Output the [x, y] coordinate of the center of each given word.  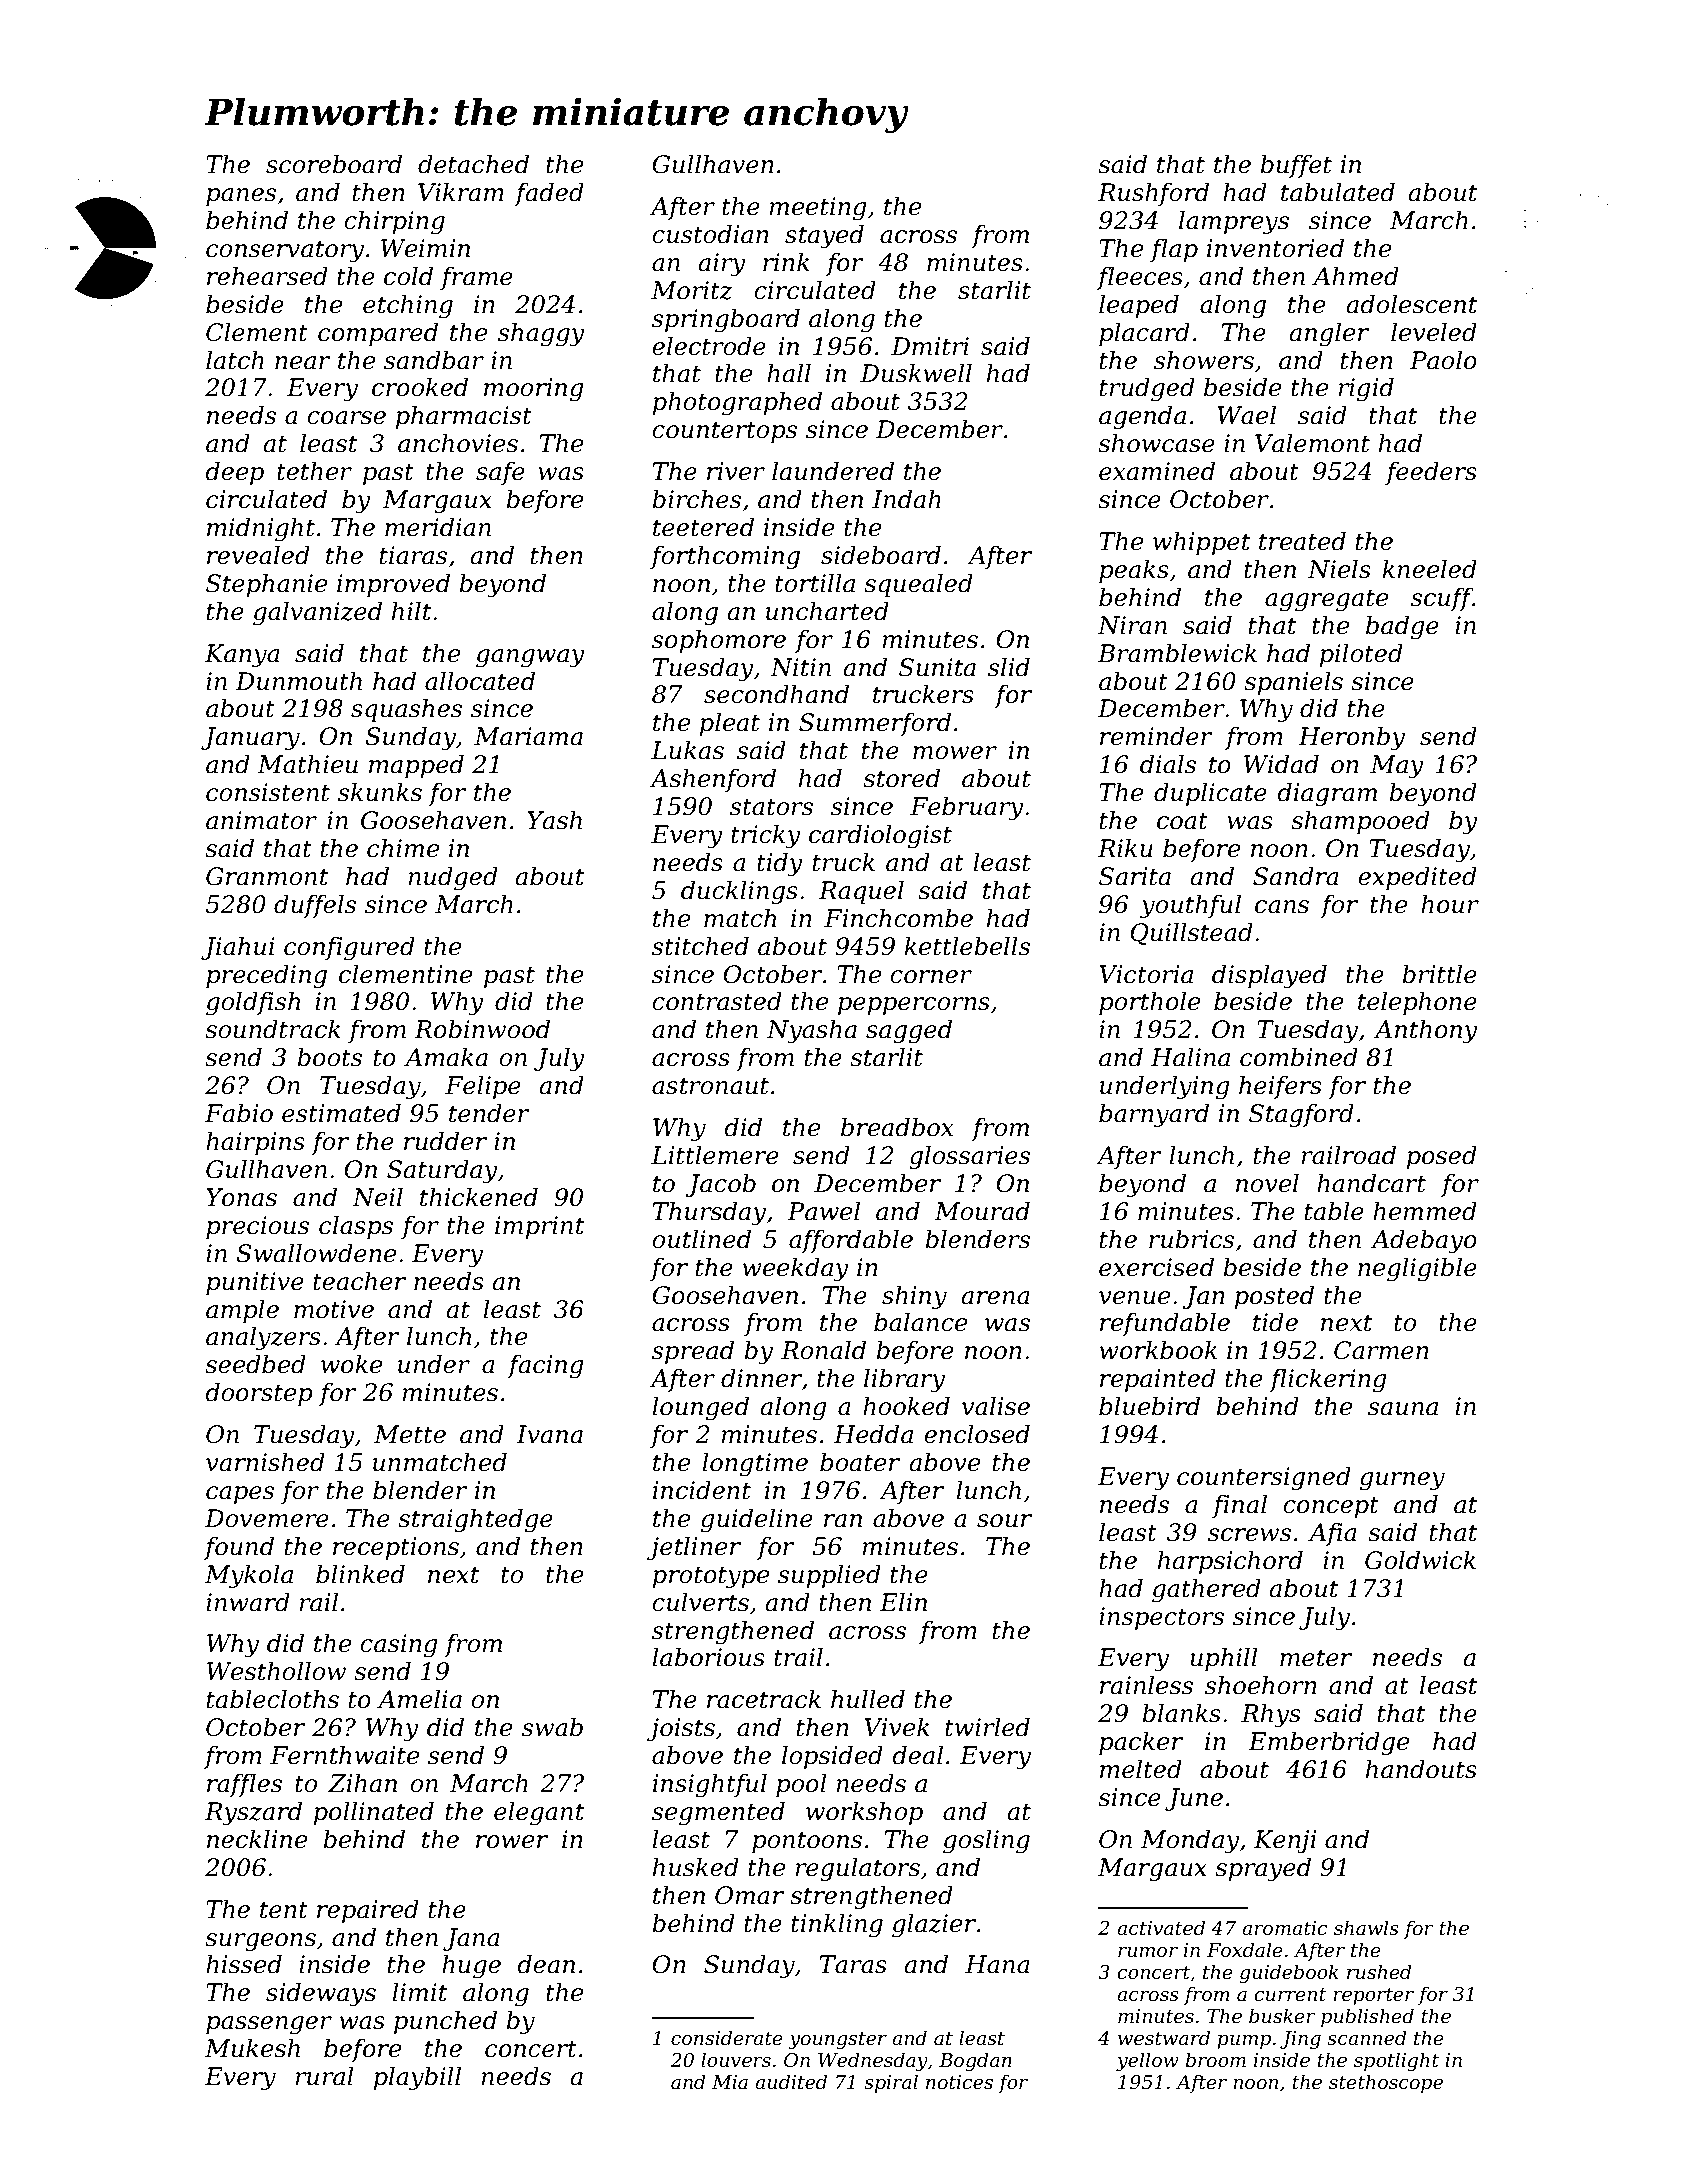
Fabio [239, 1113]
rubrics [1191, 1239]
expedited [1417, 878]
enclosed [977, 1434]
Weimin [425, 248]
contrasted [717, 1001]
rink [786, 261]
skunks [380, 792]
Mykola [249, 1576]
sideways [321, 1994]
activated [1161, 1928]
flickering [1328, 1380]
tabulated [1338, 192]
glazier [934, 1925]
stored [901, 778]
